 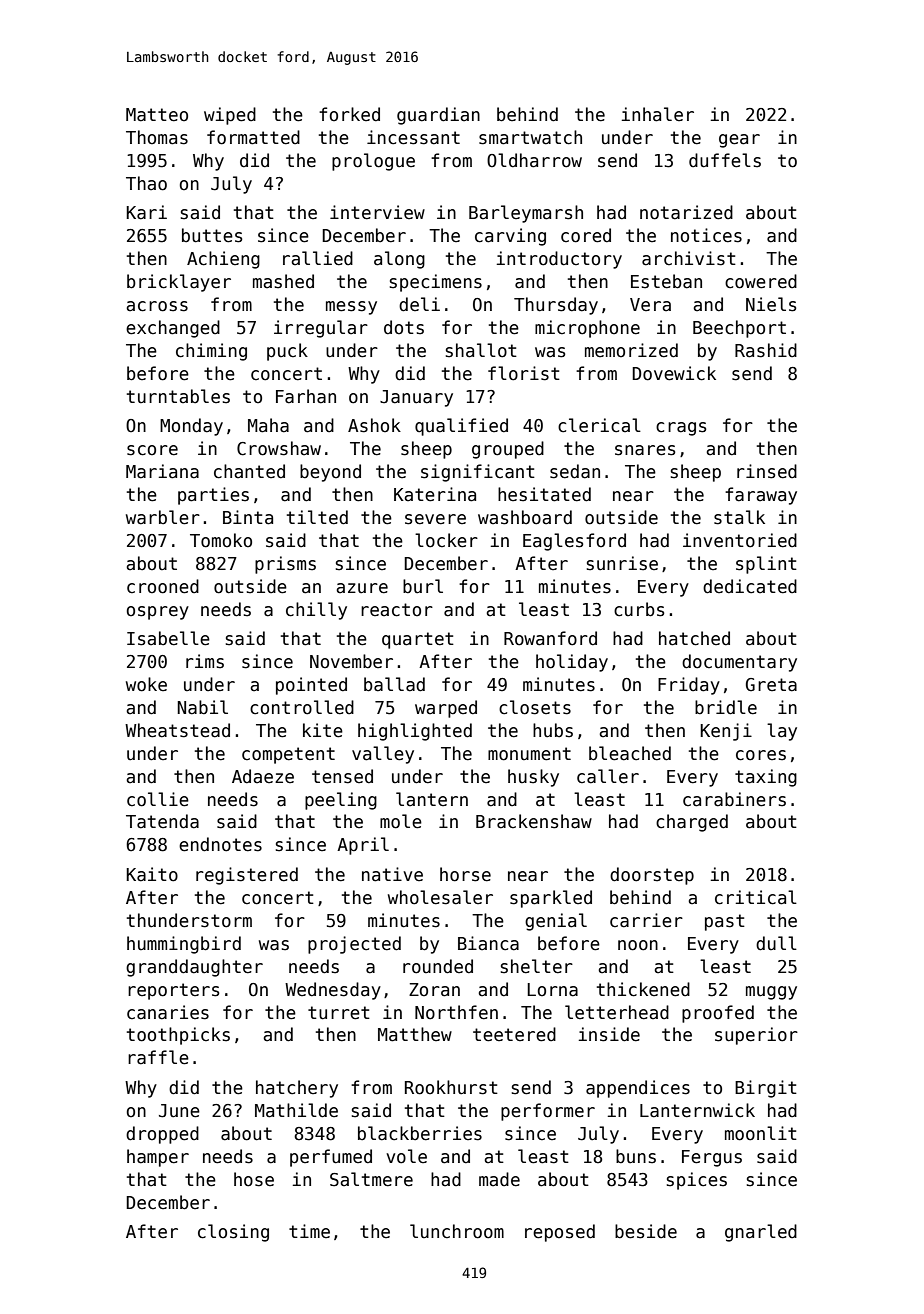 What do you see at coordinates (530, 137) in the page?
I see `smartwatch` at bounding box center [530, 137].
